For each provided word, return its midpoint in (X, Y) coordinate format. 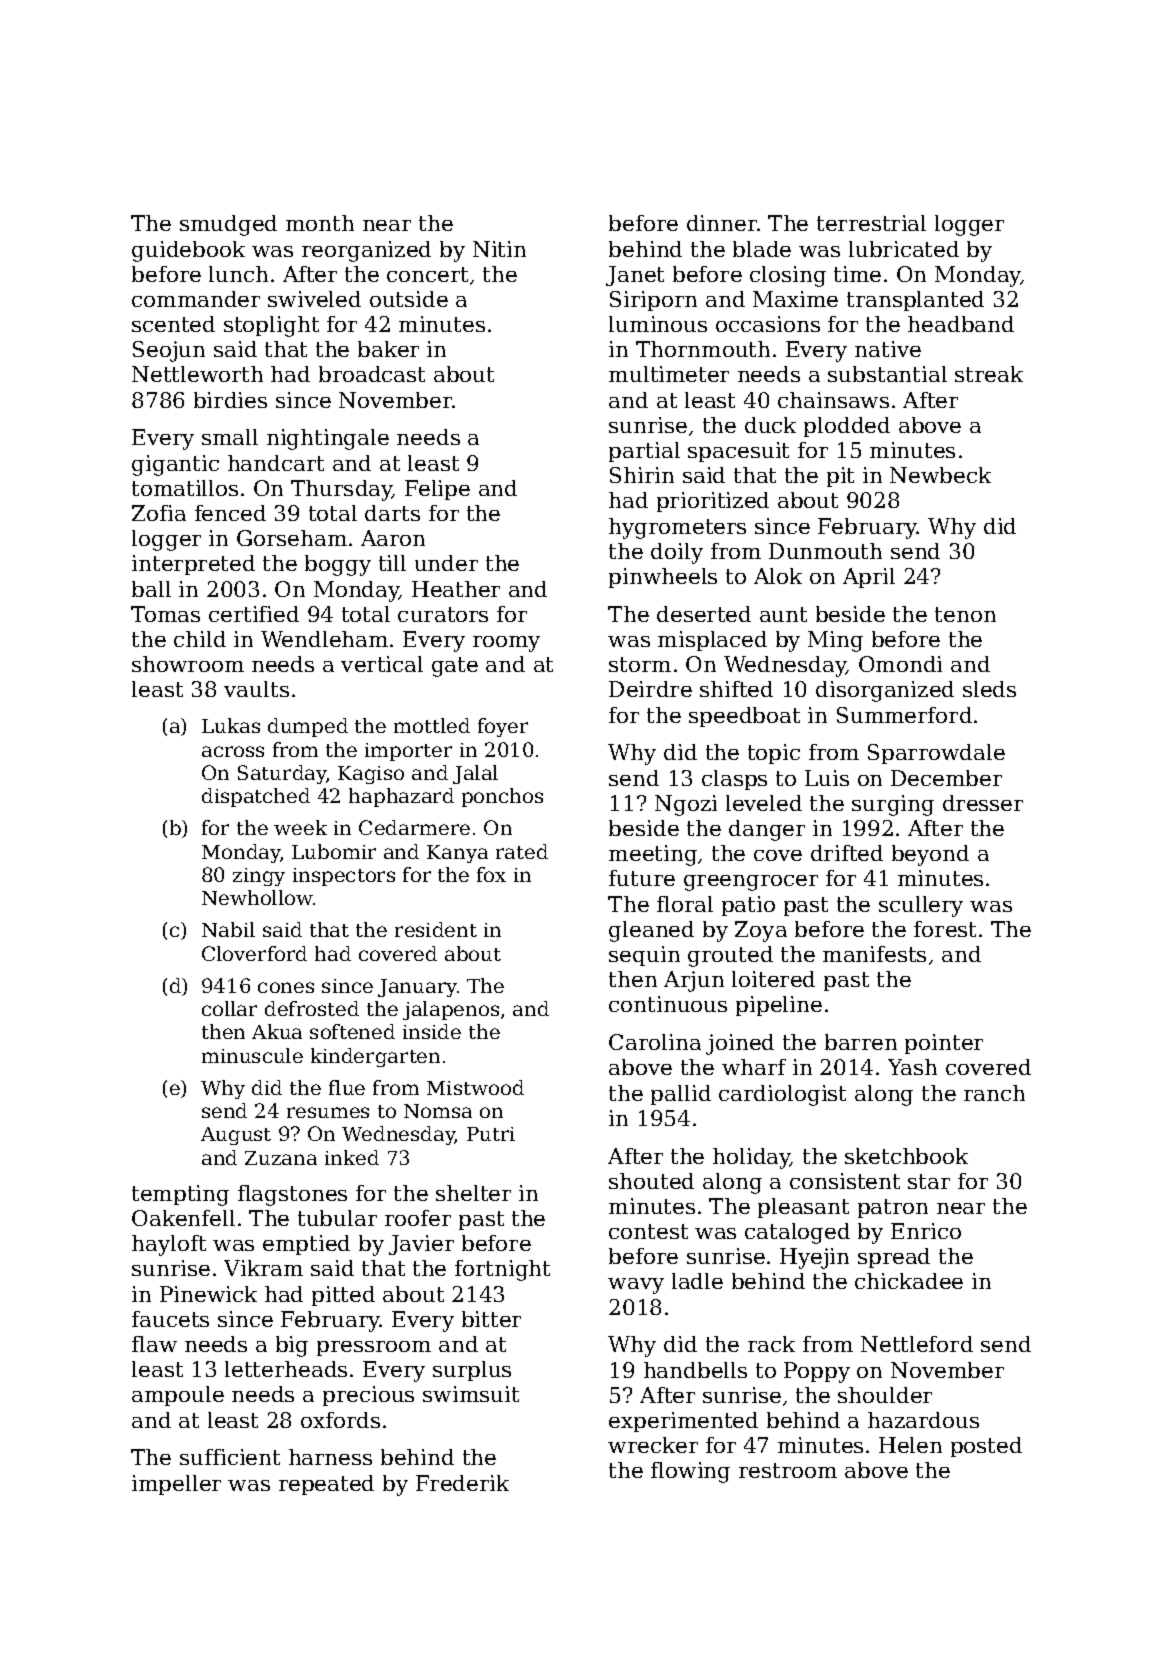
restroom (788, 1470)
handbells (695, 1370)
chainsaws (833, 400)
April (869, 578)
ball (151, 589)
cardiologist (782, 1095)
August (236, 1136)
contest (648, 1231)
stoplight (271, 326)
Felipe (437, 490)
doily (677, 553)
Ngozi (686, 805)
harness (330, 1457)
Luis (827, 778)
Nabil (228, 929)
